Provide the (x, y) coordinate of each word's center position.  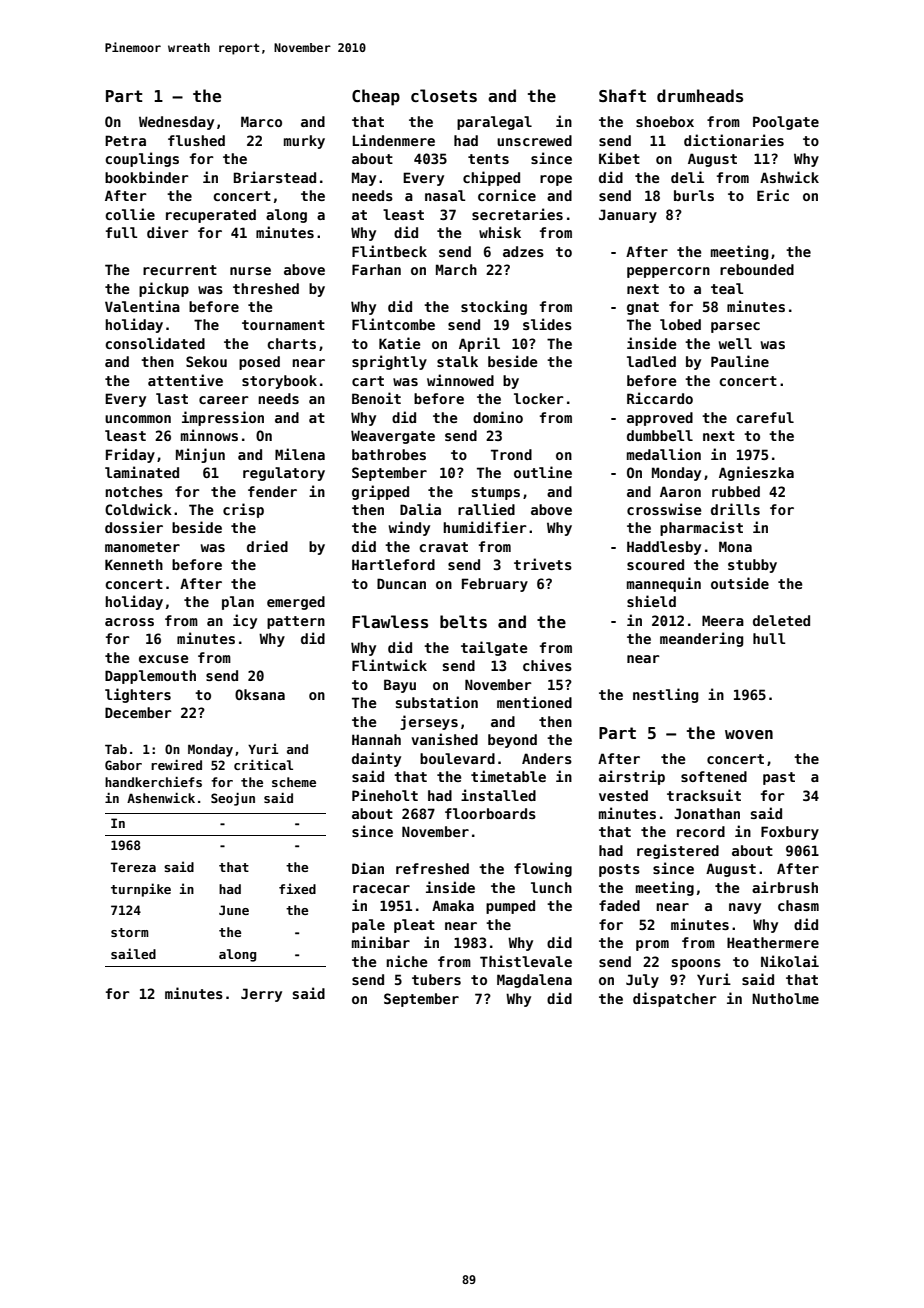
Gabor (123, 765)
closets (444, 96)
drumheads (700, 96)
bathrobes (389, 454)
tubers (436, 979)
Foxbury (790, 833)
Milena (300, 454)
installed (498, 795)
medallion (664, 454)
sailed (133, 953)
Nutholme (785, 998)
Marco (261, 121)
